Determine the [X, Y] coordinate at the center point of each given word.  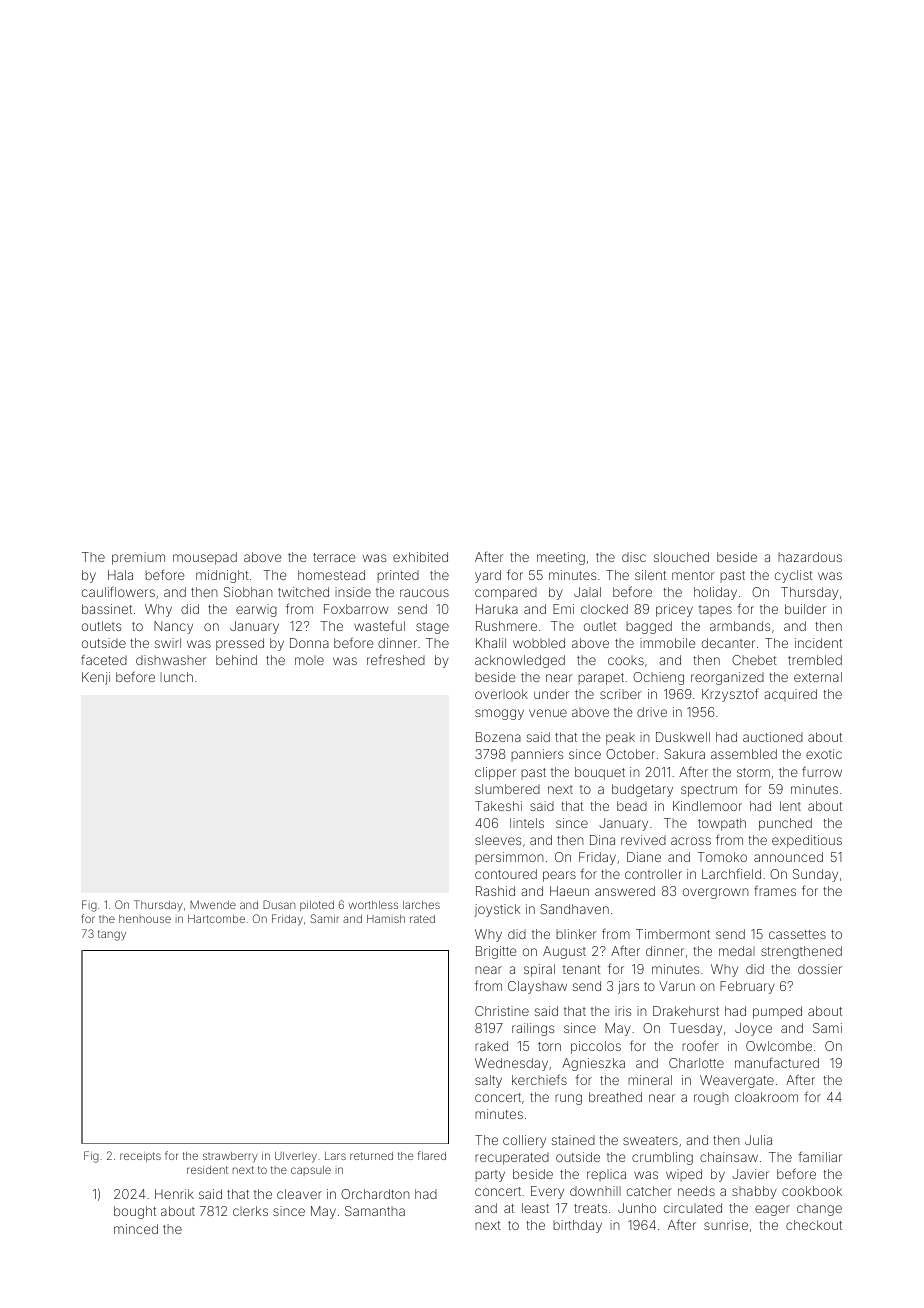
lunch [176, 677]
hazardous [810, 557]
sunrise [726, 1225]
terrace [334, 557]
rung [568, 1099]
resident [207, 1170]
